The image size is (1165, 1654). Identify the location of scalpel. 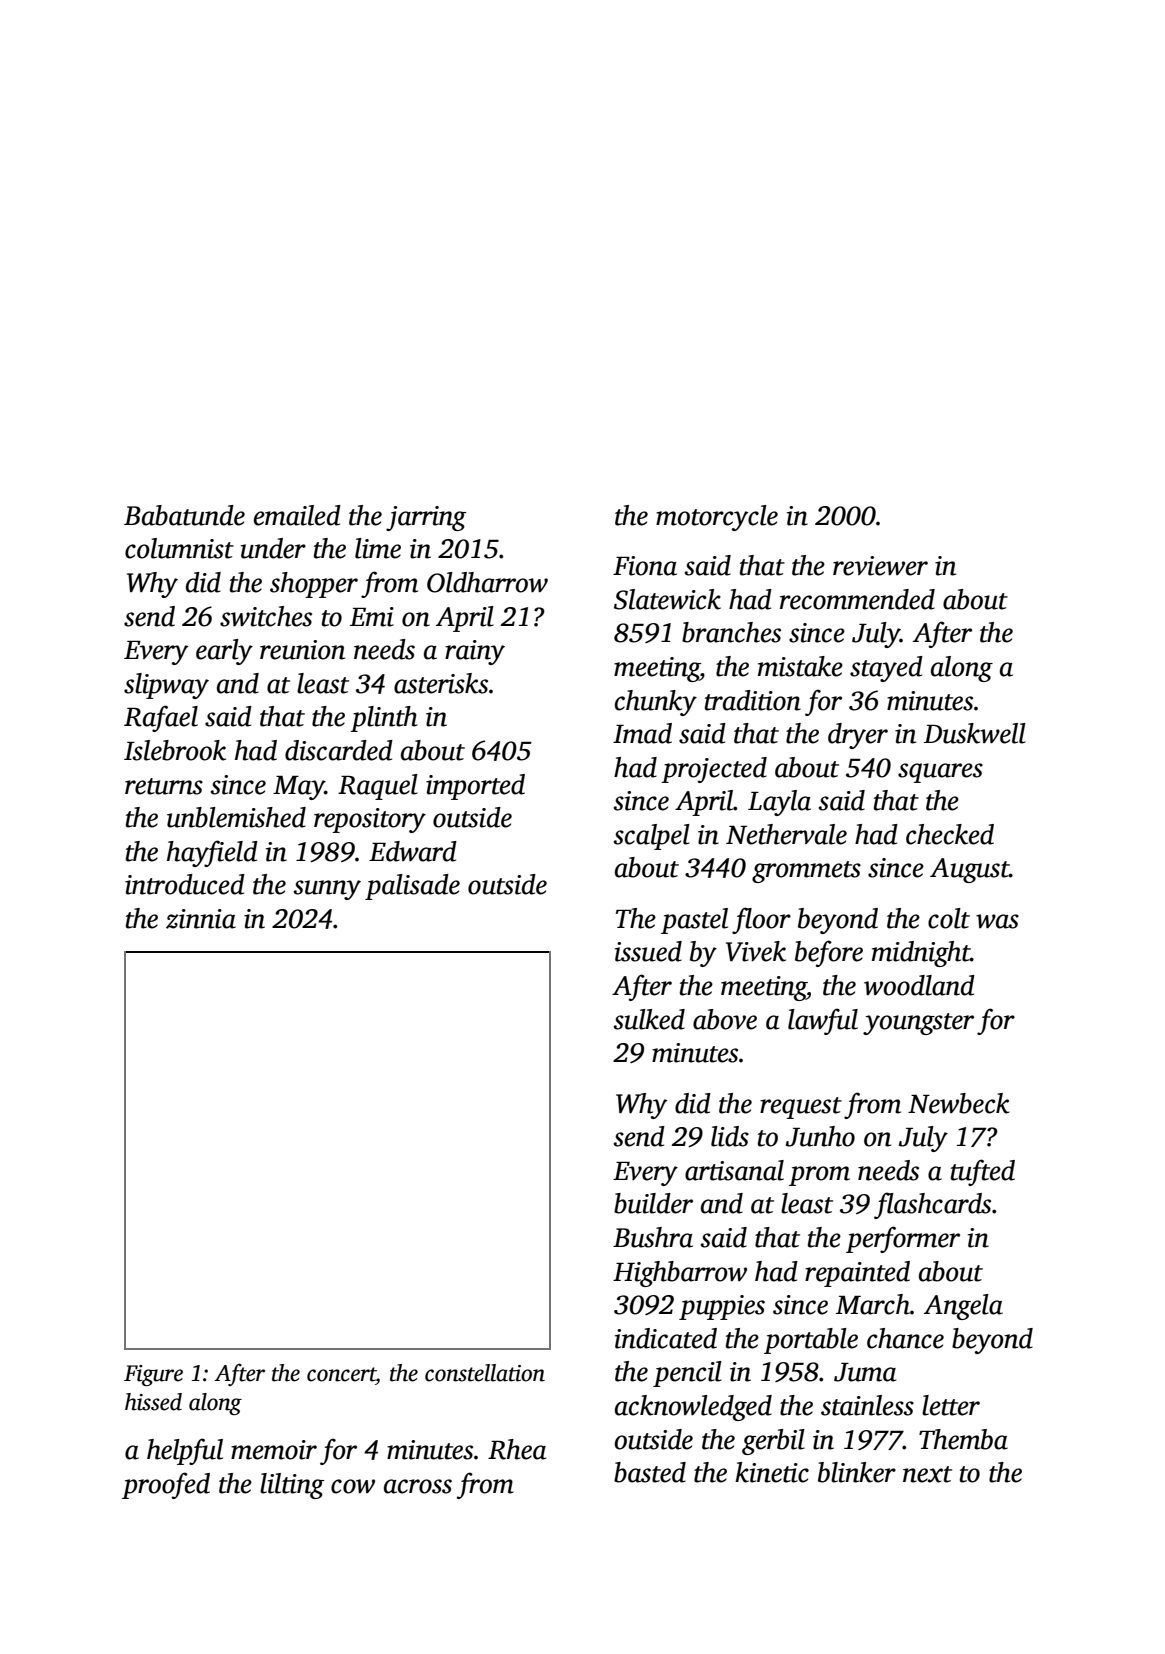
(651, 837).
